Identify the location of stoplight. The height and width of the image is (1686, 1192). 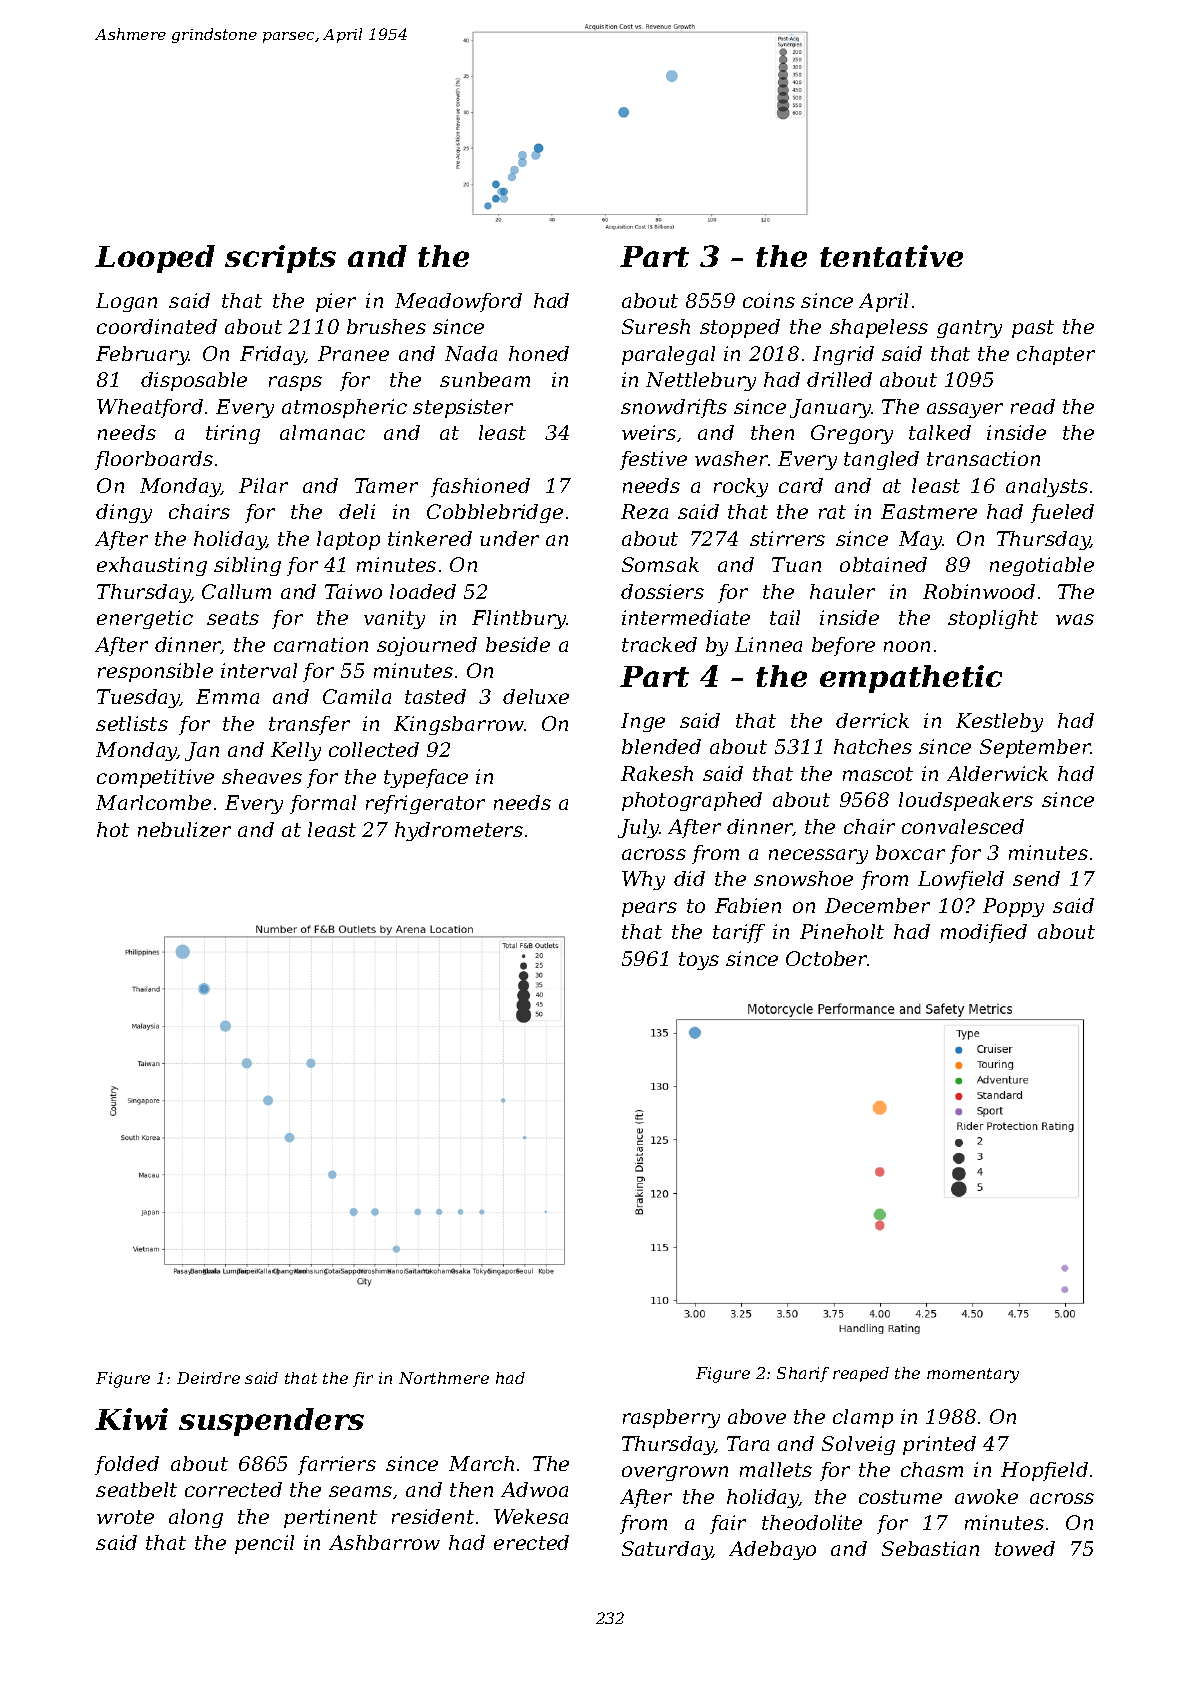
(993, 619).
